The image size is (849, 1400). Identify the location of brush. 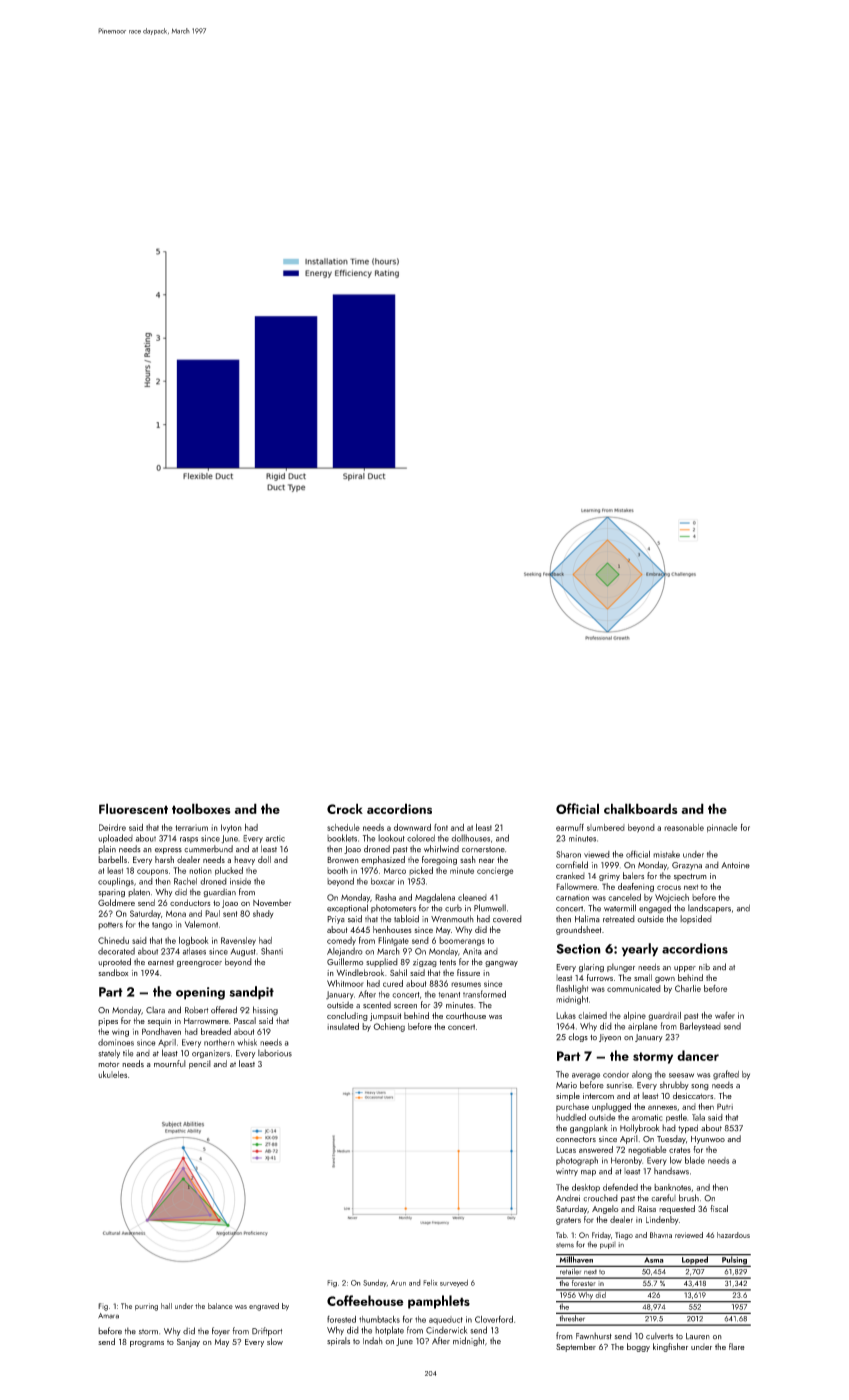
(689, 1198).
